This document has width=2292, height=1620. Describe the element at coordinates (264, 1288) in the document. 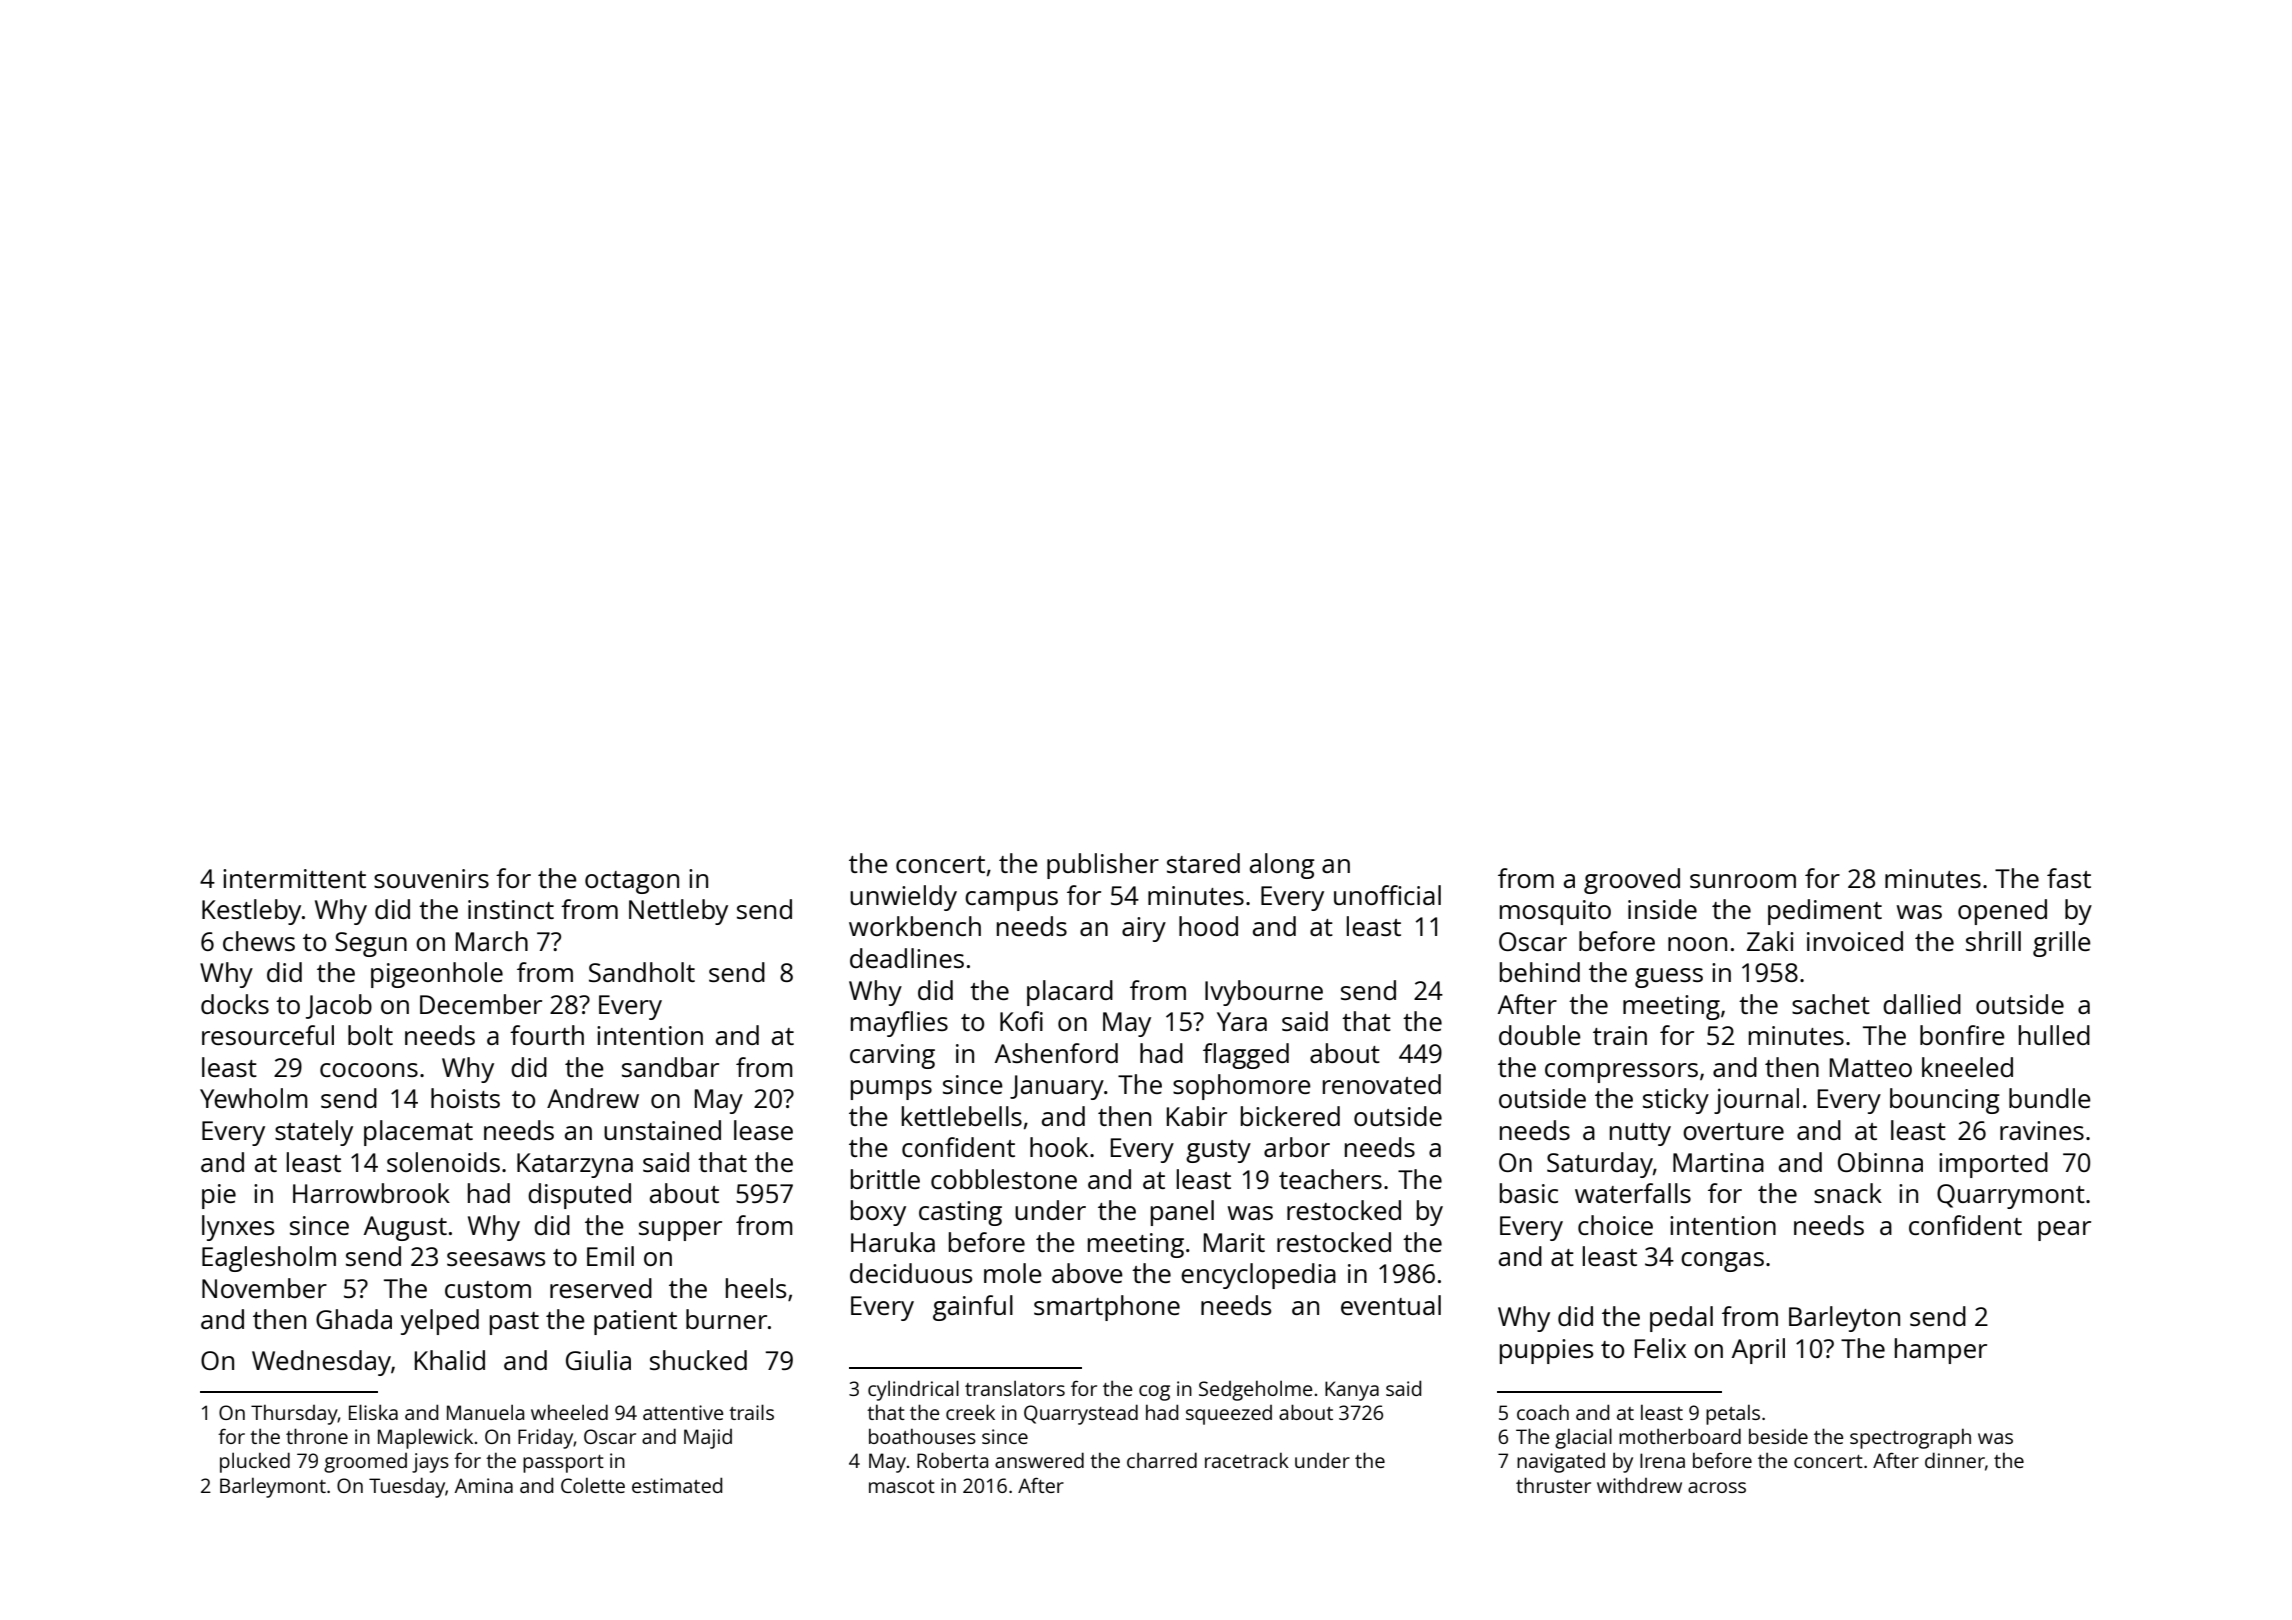

I see `November` at that location.
